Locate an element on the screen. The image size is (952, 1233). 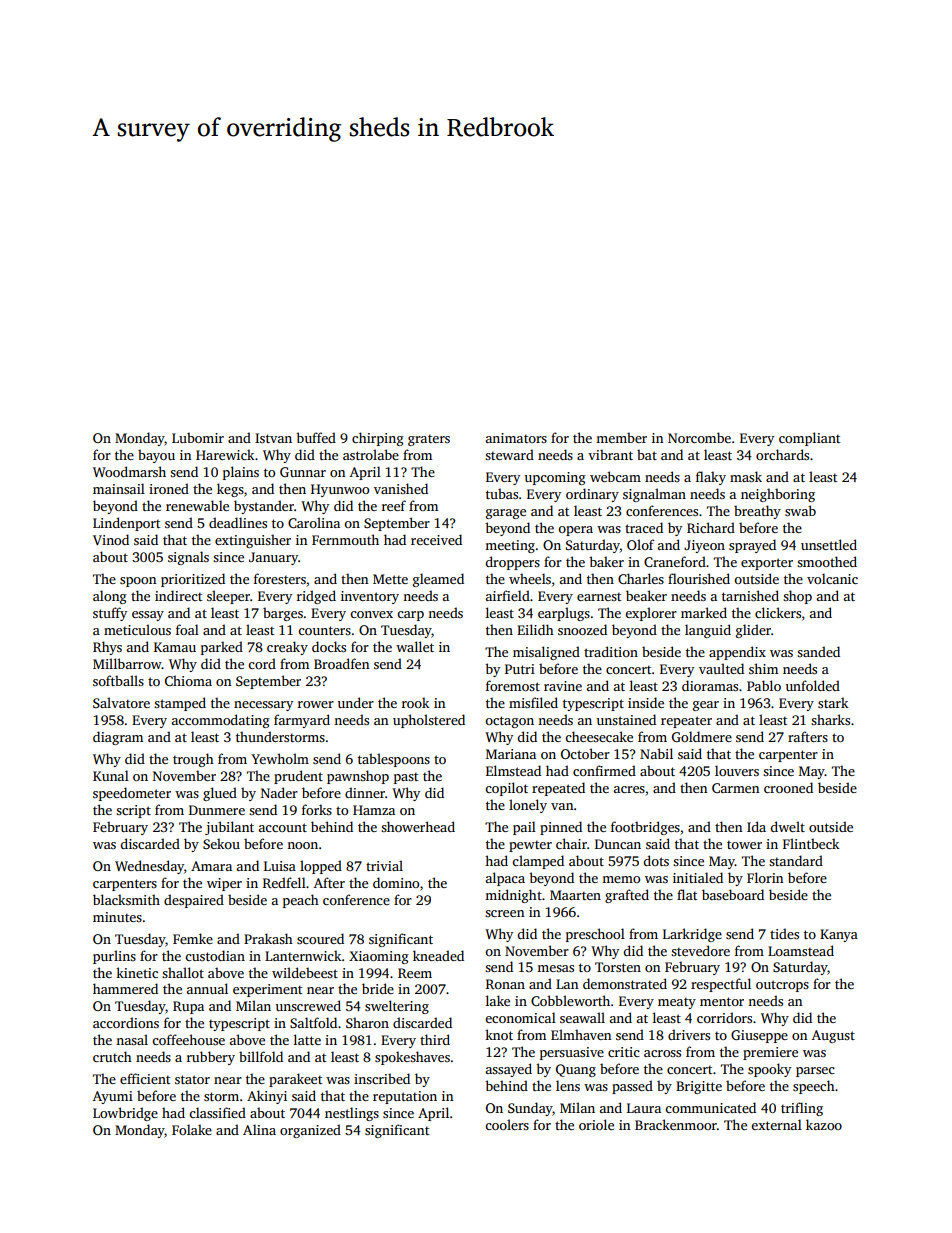
gleamed is located at coordinates (438, 580).
